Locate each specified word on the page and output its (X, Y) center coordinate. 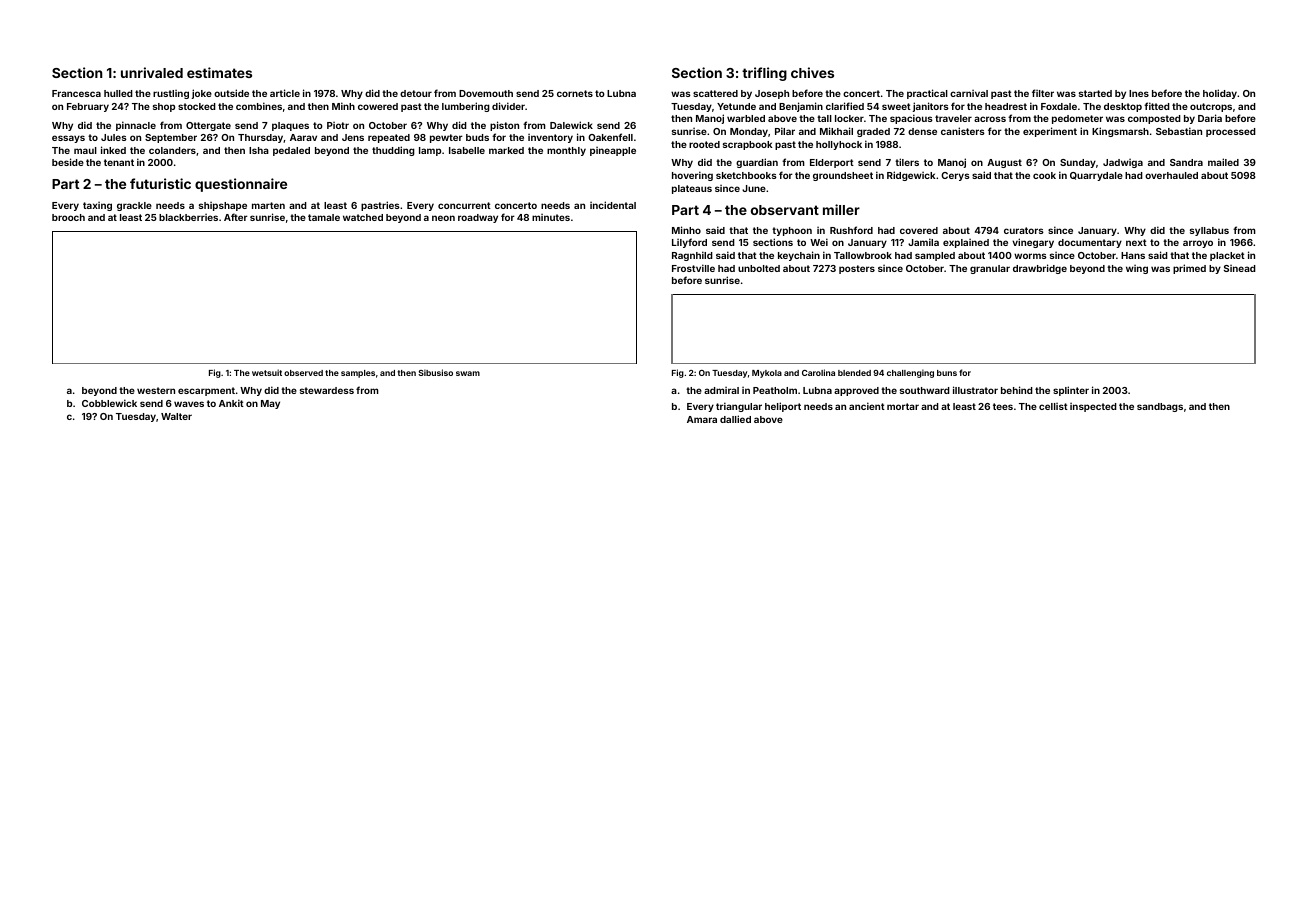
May (270, 404)
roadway (478, 218)
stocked (197, 106)
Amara (702, 419)
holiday (1220, 94)
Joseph (772, 94)
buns (947, 373)
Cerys (955, 176)
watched (363, 217)
